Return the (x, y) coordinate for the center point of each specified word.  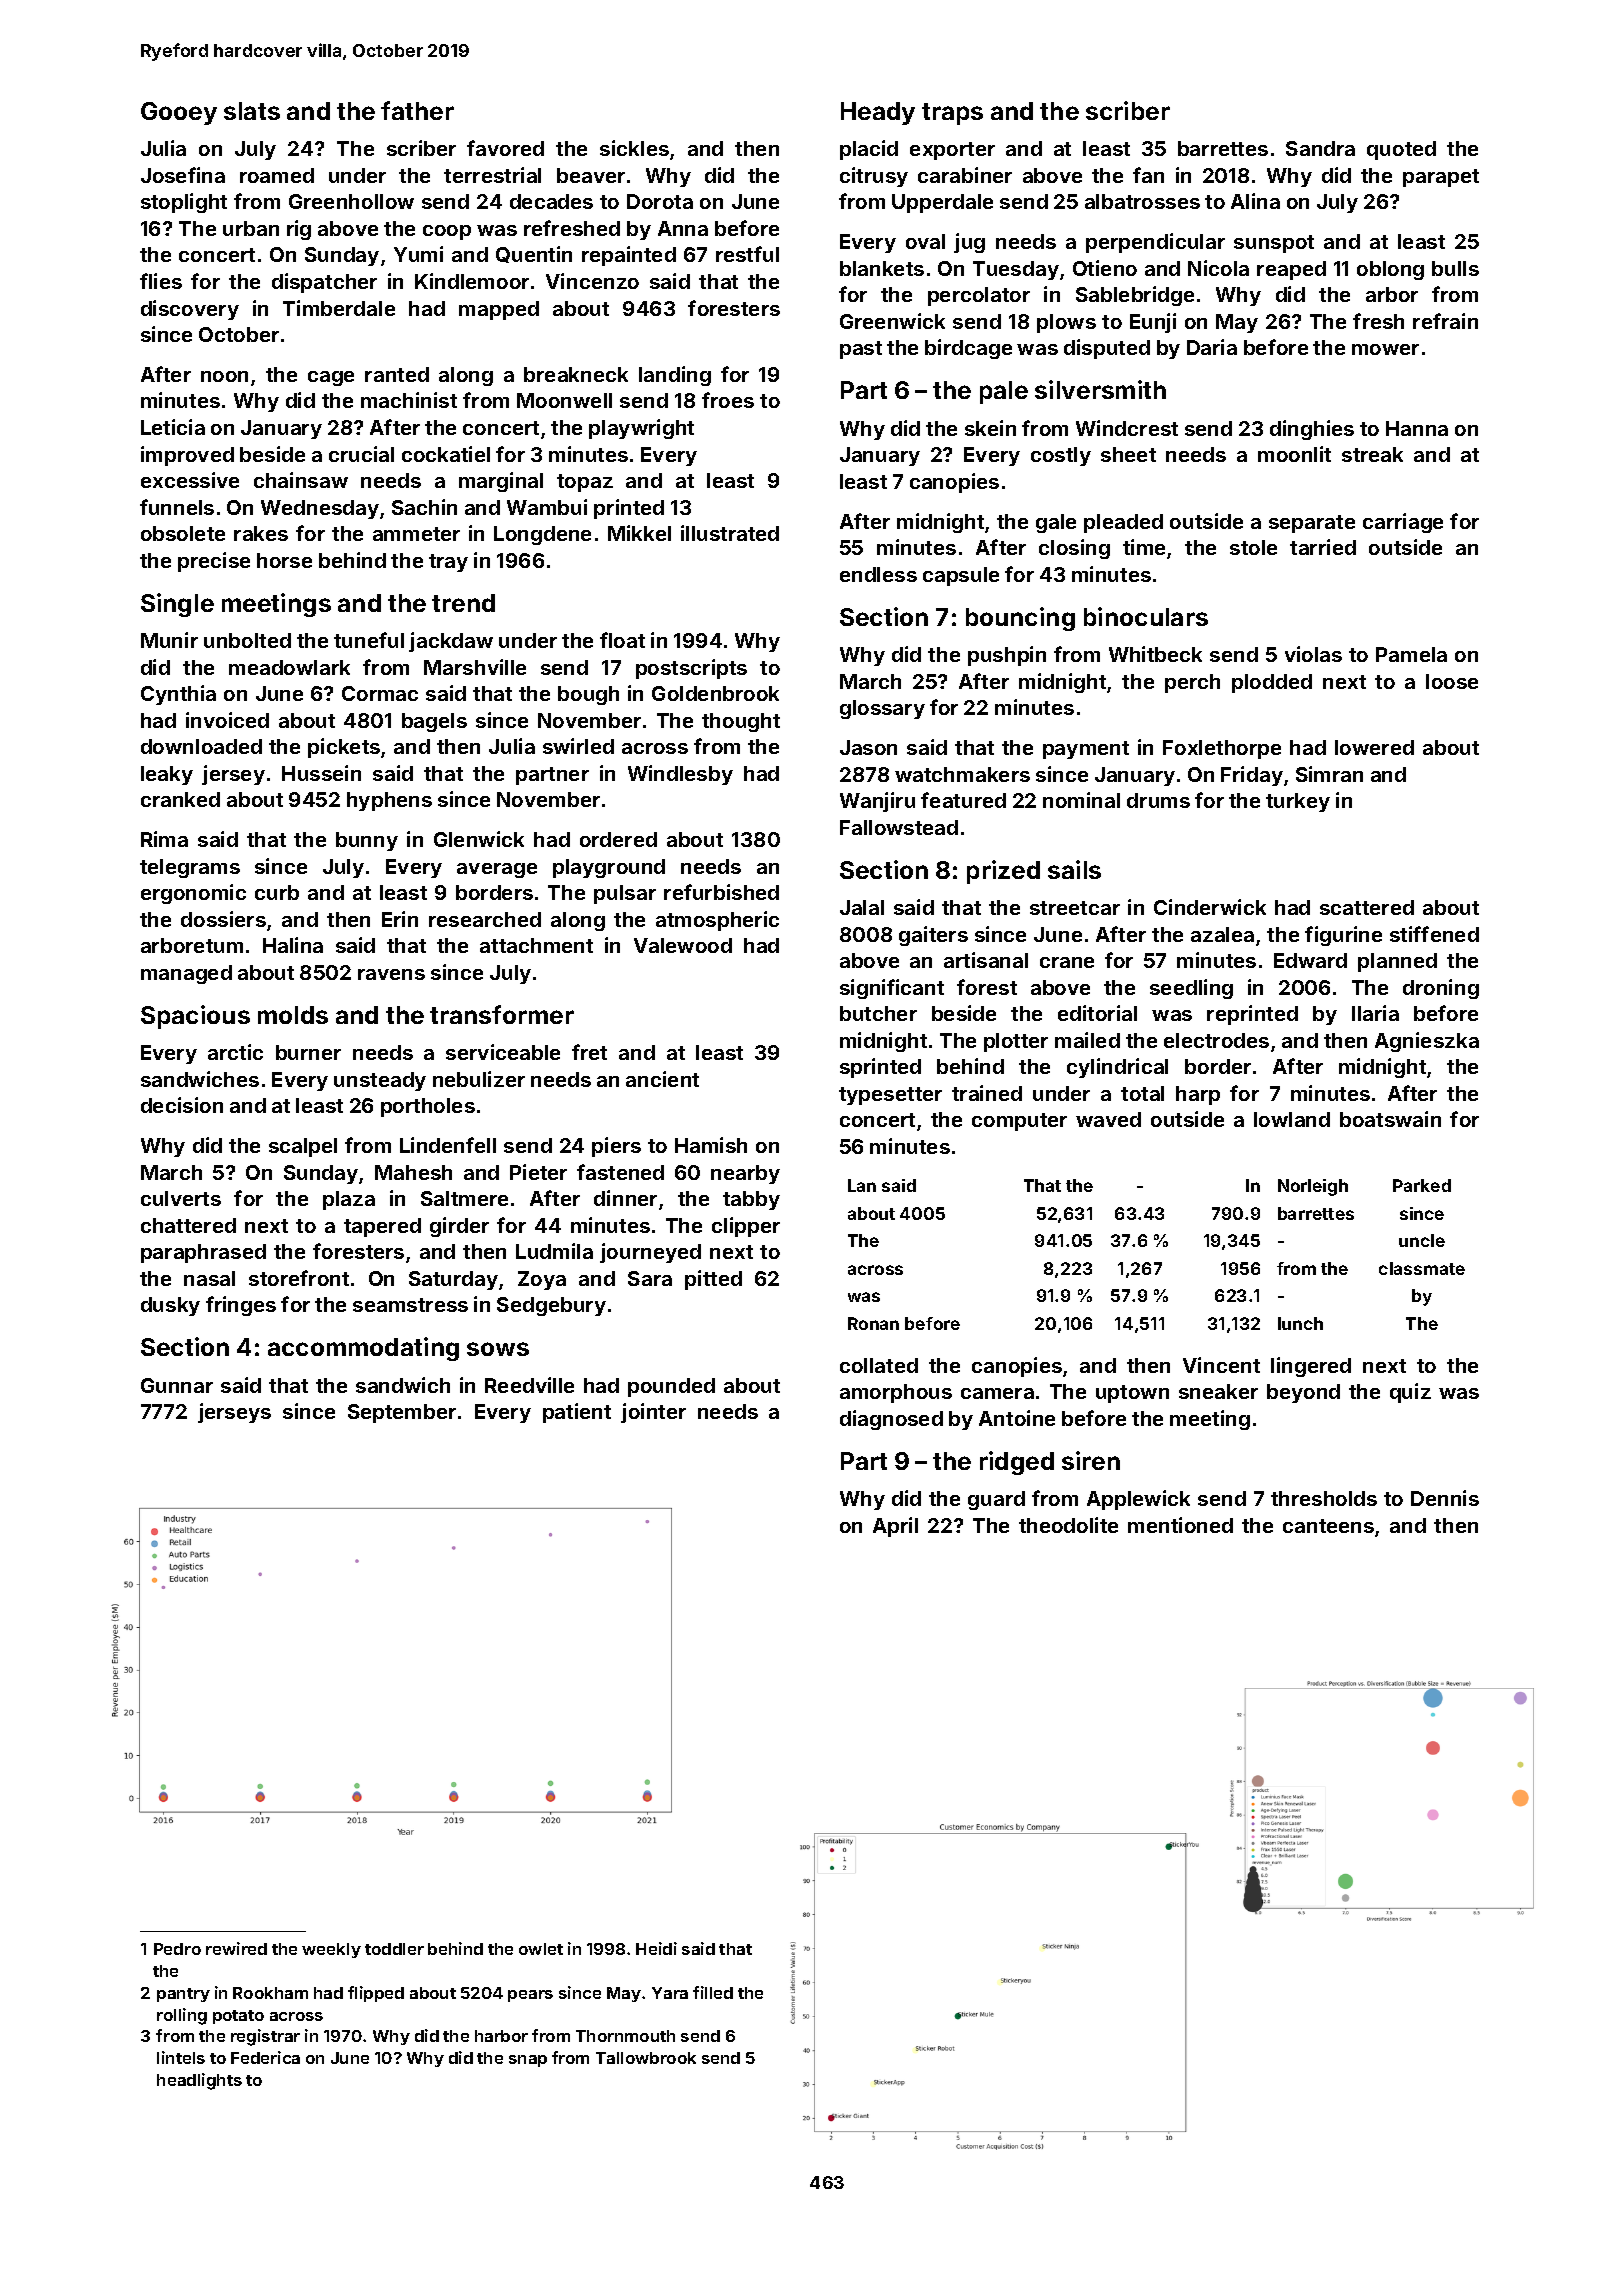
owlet (541, 1949)
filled (713, 1992)
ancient (662, 1079)
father (417, 110)
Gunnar (177, 1385)
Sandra (1320, 148)
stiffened (1434, 934)
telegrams (190, 868)
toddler (394, 1949)
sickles (634, 148)
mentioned (1180, 1525)
